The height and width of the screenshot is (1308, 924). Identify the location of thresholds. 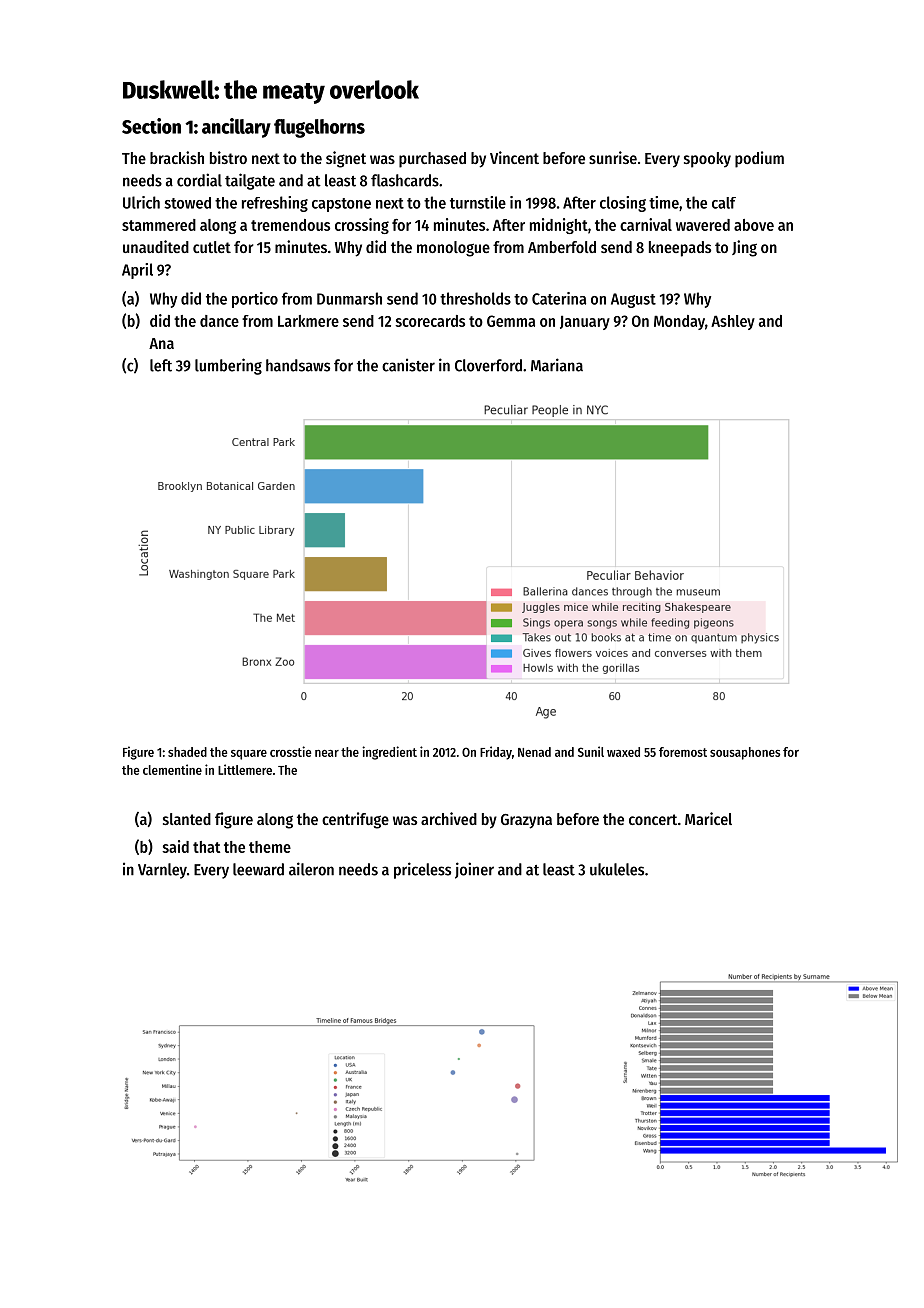
(475, 298).
